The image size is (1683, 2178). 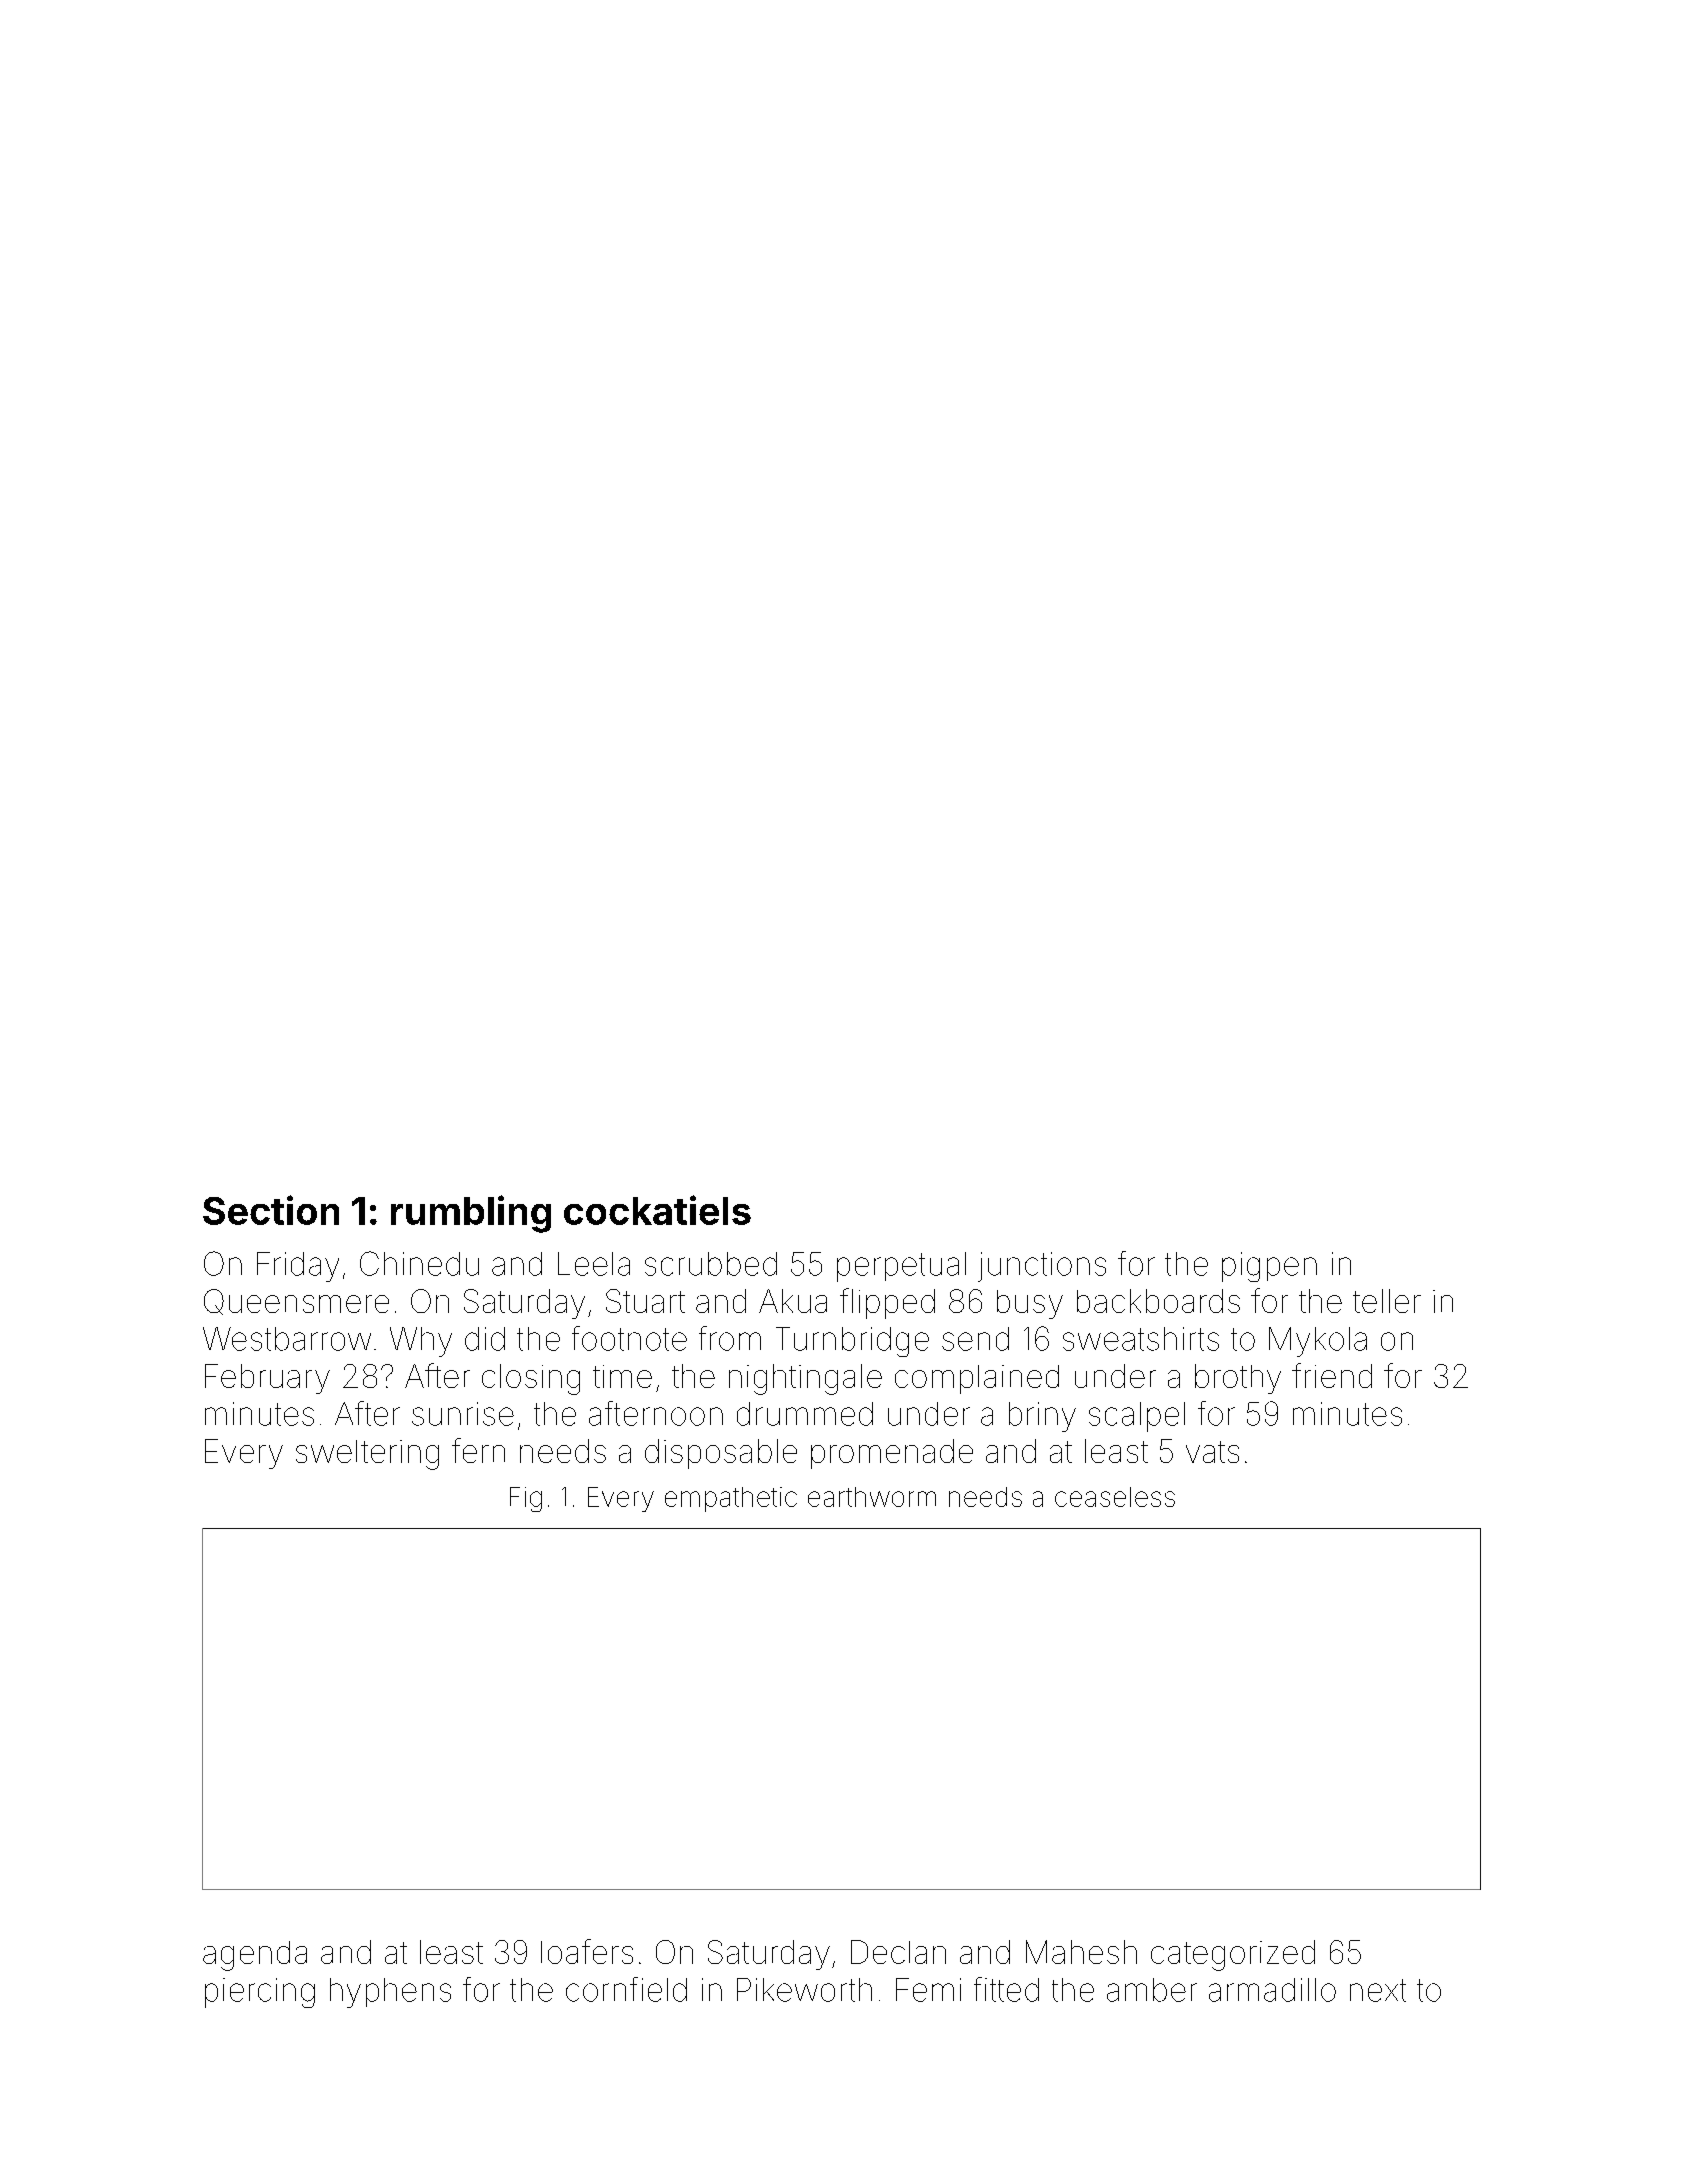 I want to click on Section, so click(x=271, y=1210).
